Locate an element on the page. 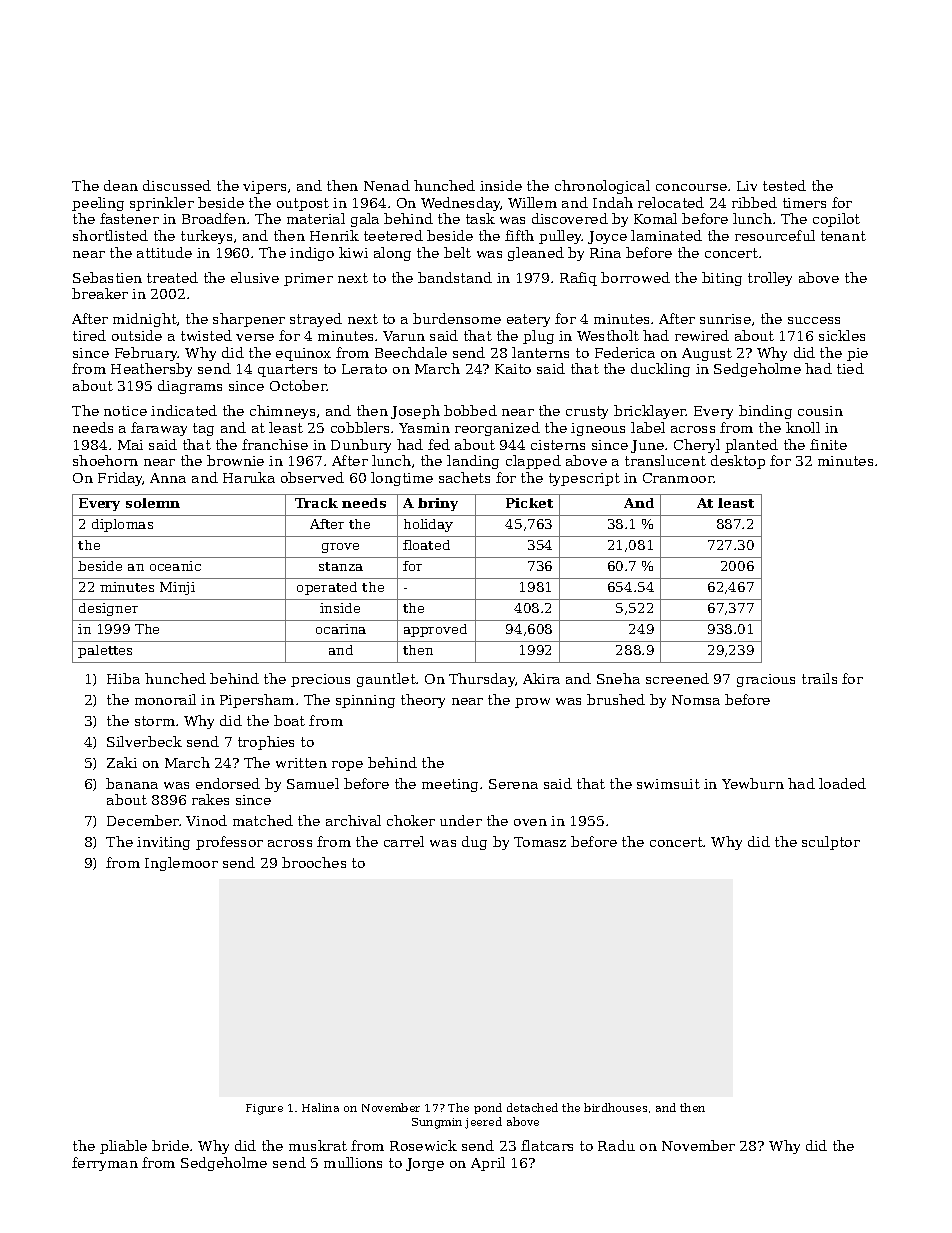 The height and width of the image is (1233, 952). screened is located at coordinates (677, 678).
